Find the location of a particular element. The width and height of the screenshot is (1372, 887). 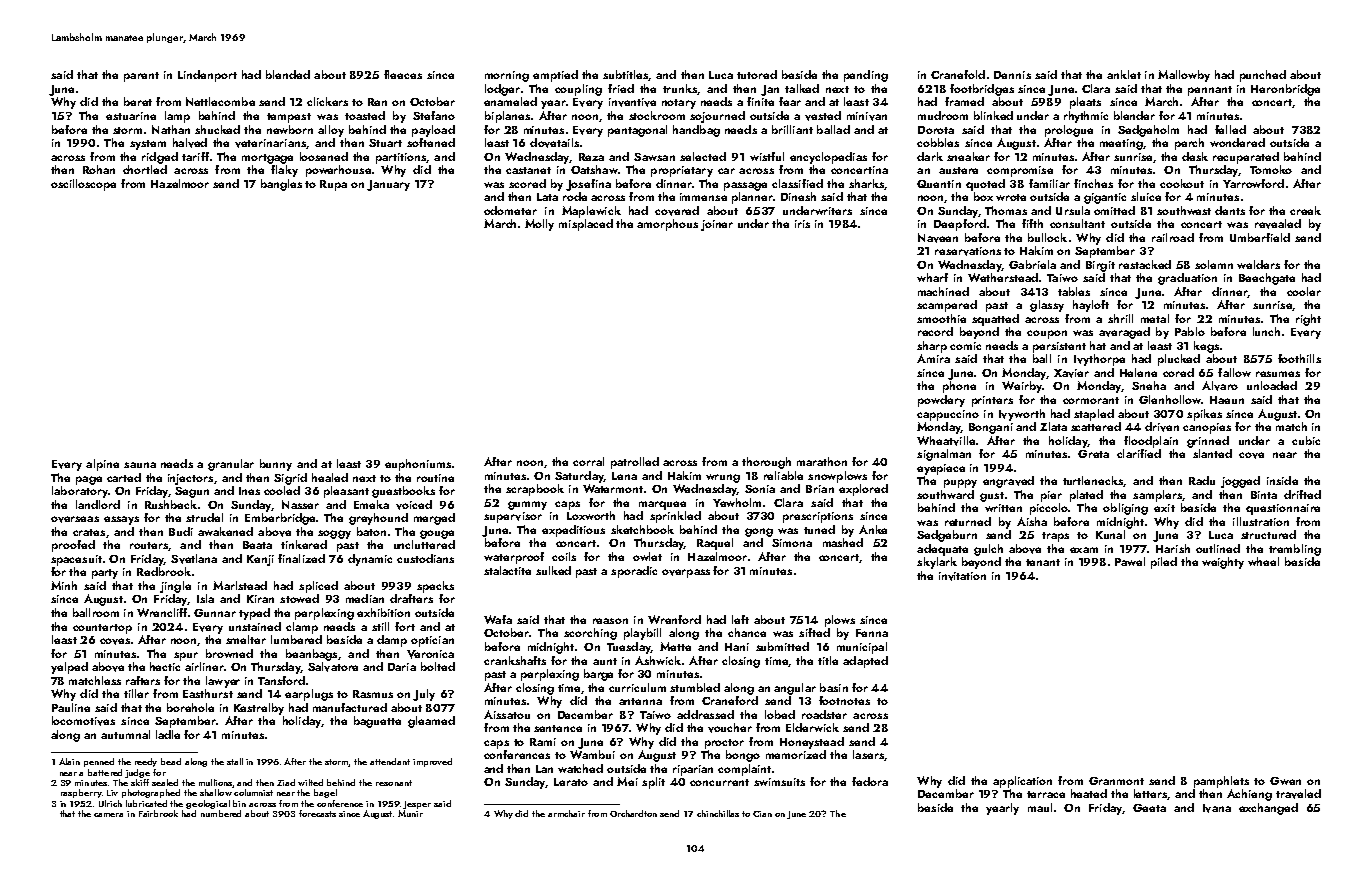

Gwen is located at coordinates (1285, 781).
